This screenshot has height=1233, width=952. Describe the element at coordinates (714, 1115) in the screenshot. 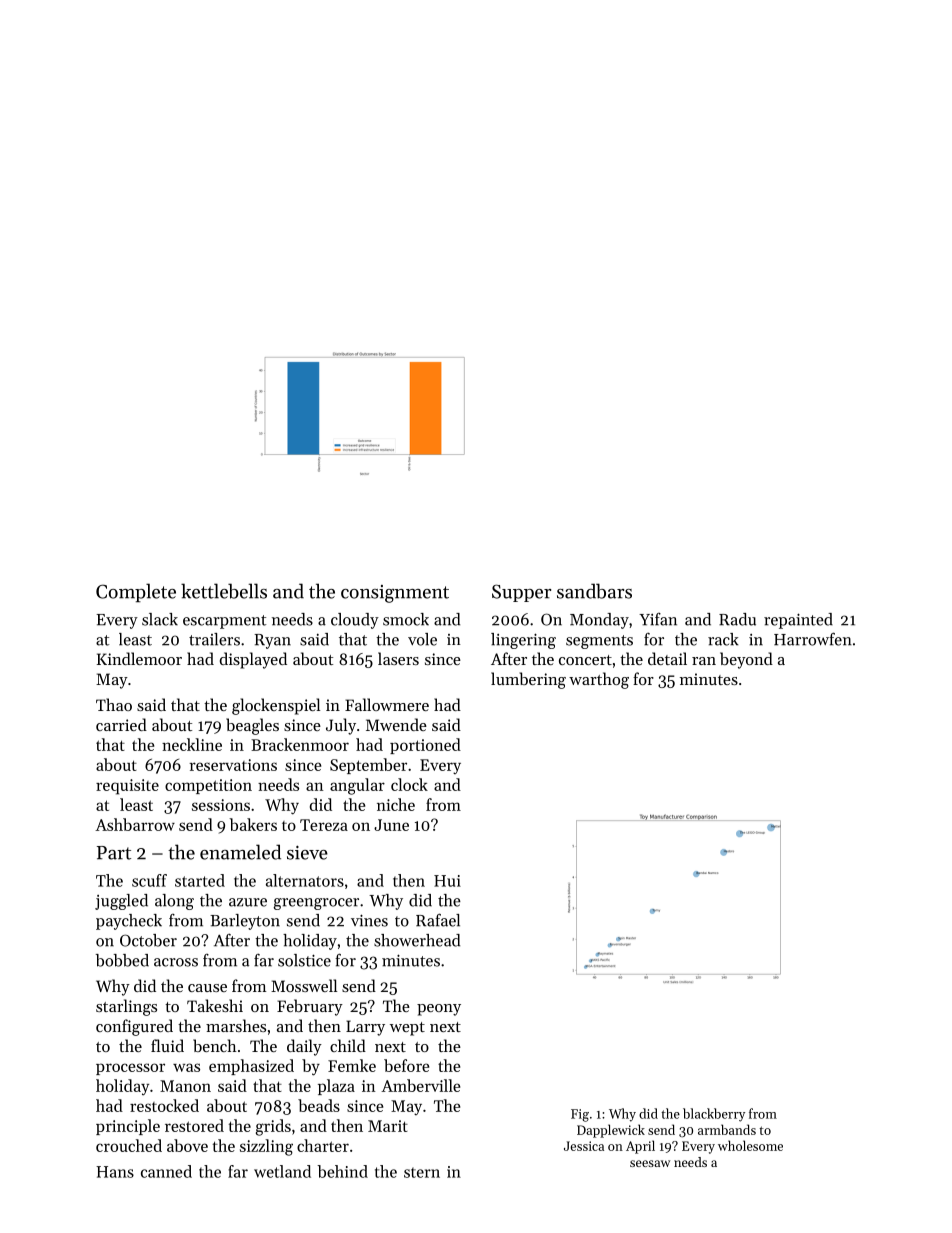

I see `blackberry` at that location.
